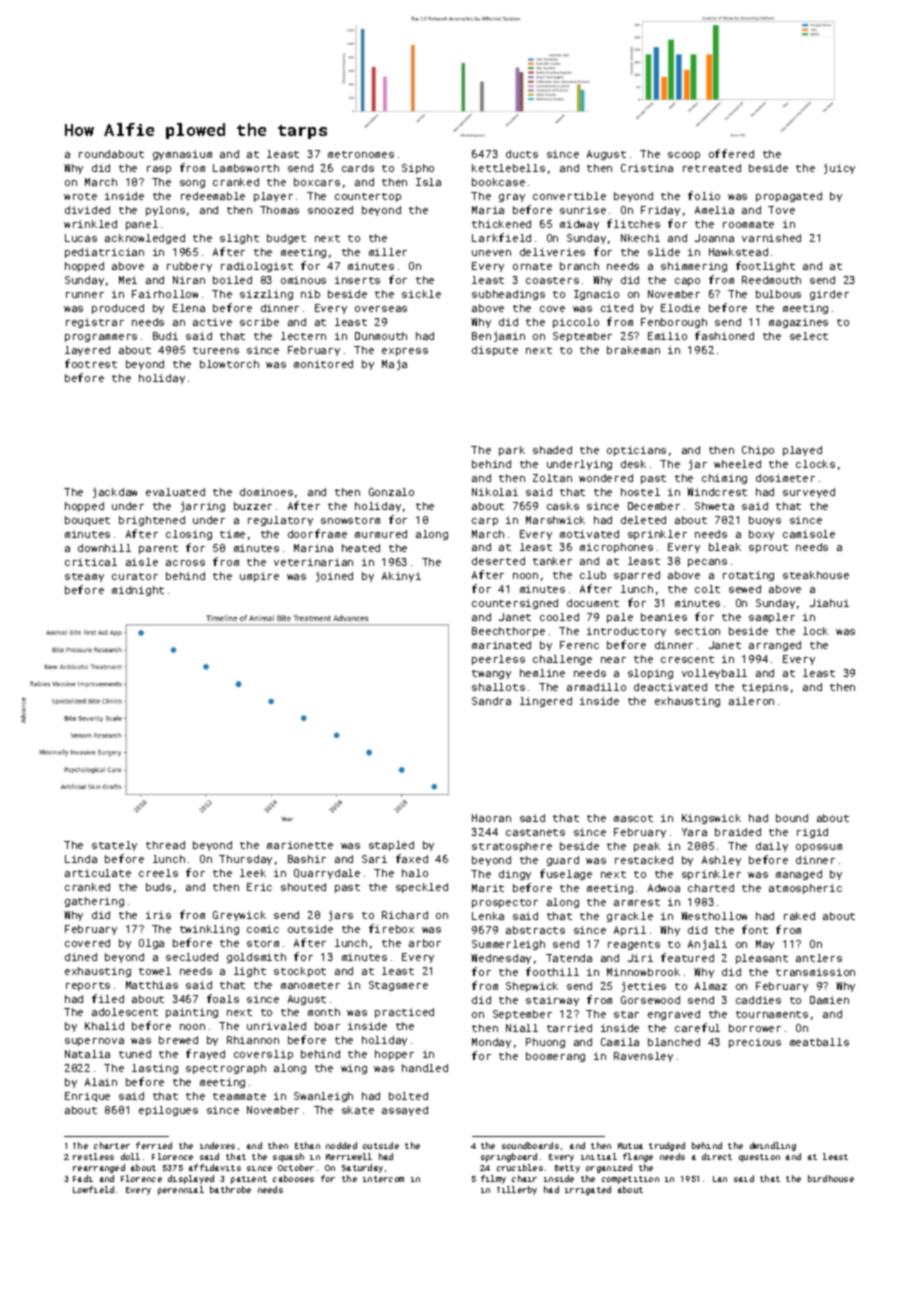  Describe the element at coordinates (159, 170) in the image. I see `rasp` at that location.
